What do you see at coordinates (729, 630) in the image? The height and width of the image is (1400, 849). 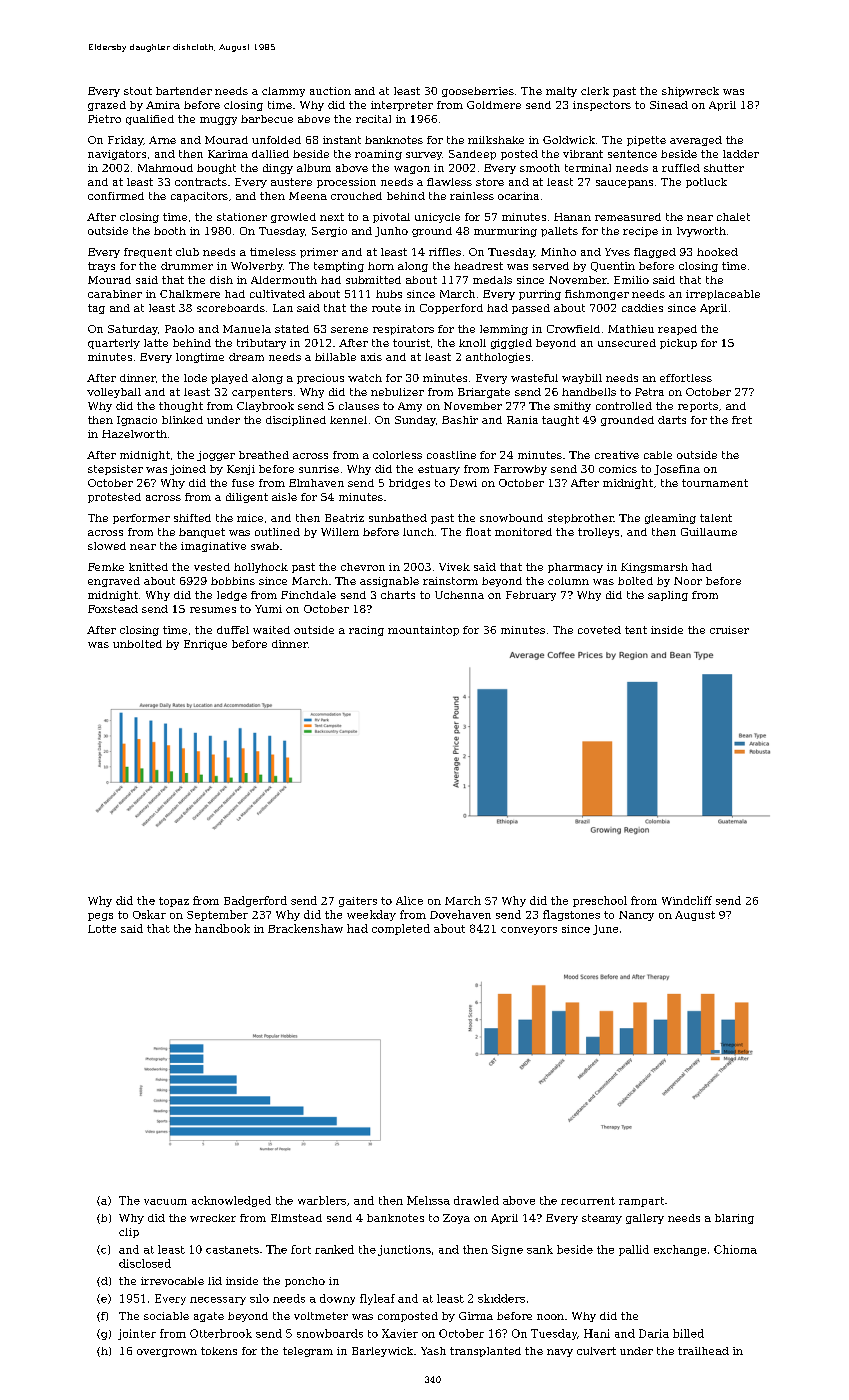 I see `cruiser` at bounding box center [729, 630].
